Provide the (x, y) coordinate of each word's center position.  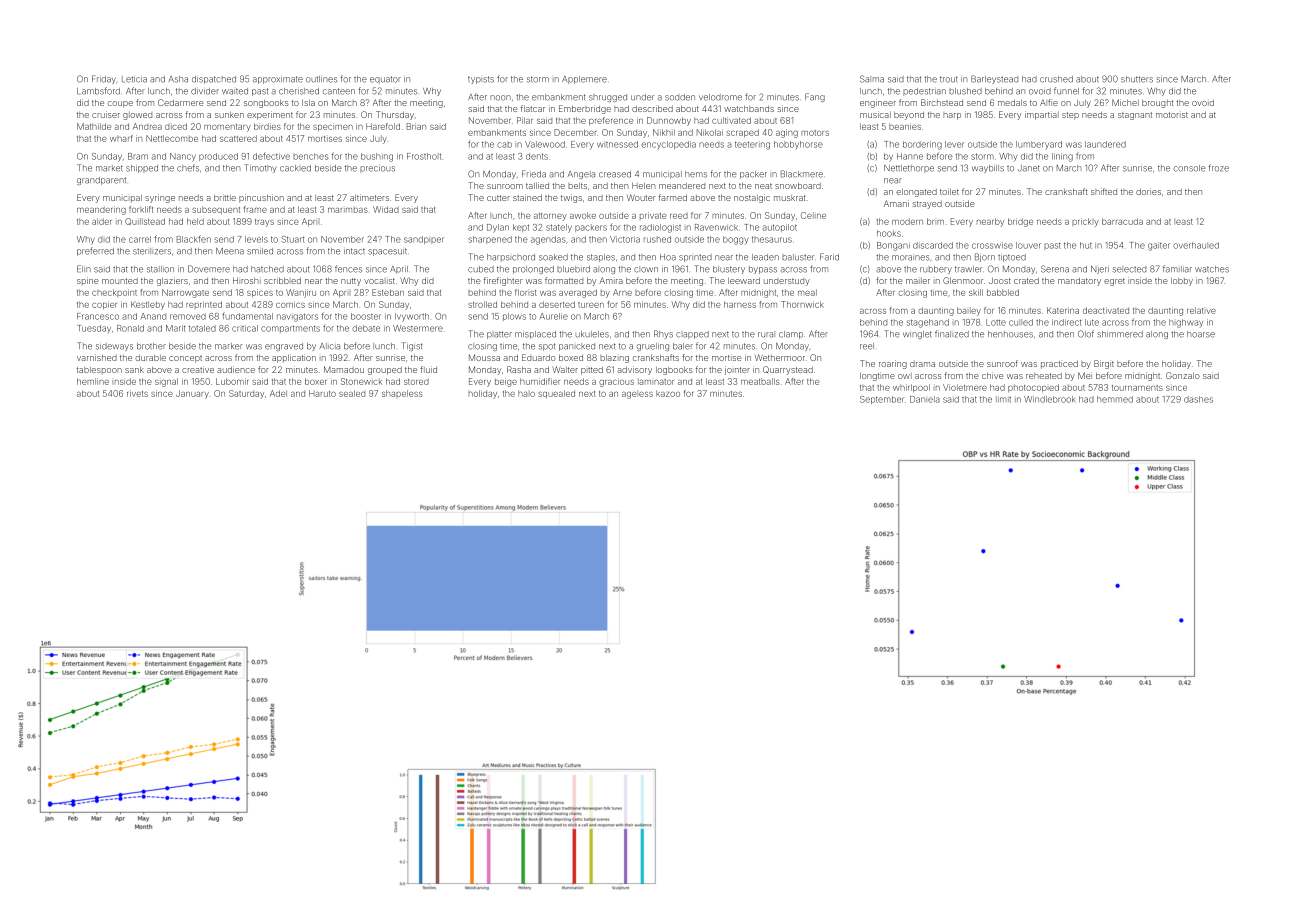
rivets (137, 393)
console (1189, 168)
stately (559, 228)
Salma (872, 79)
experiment (270, 115)
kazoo (668, 393)
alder (102, 221)
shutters (1137, 79)
